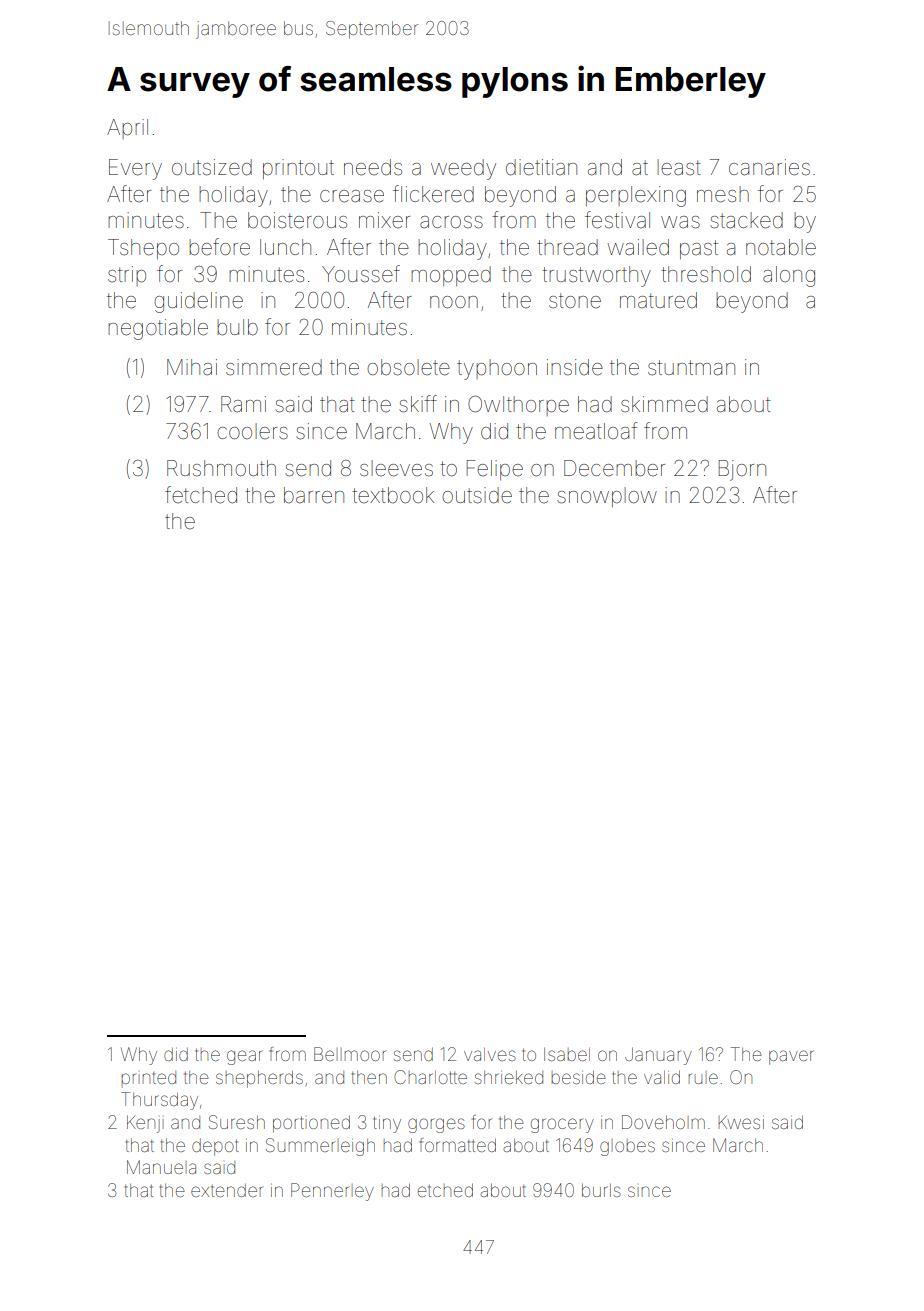 The image size is (924, 1311). I want to click on Every, so click(135, 169).
